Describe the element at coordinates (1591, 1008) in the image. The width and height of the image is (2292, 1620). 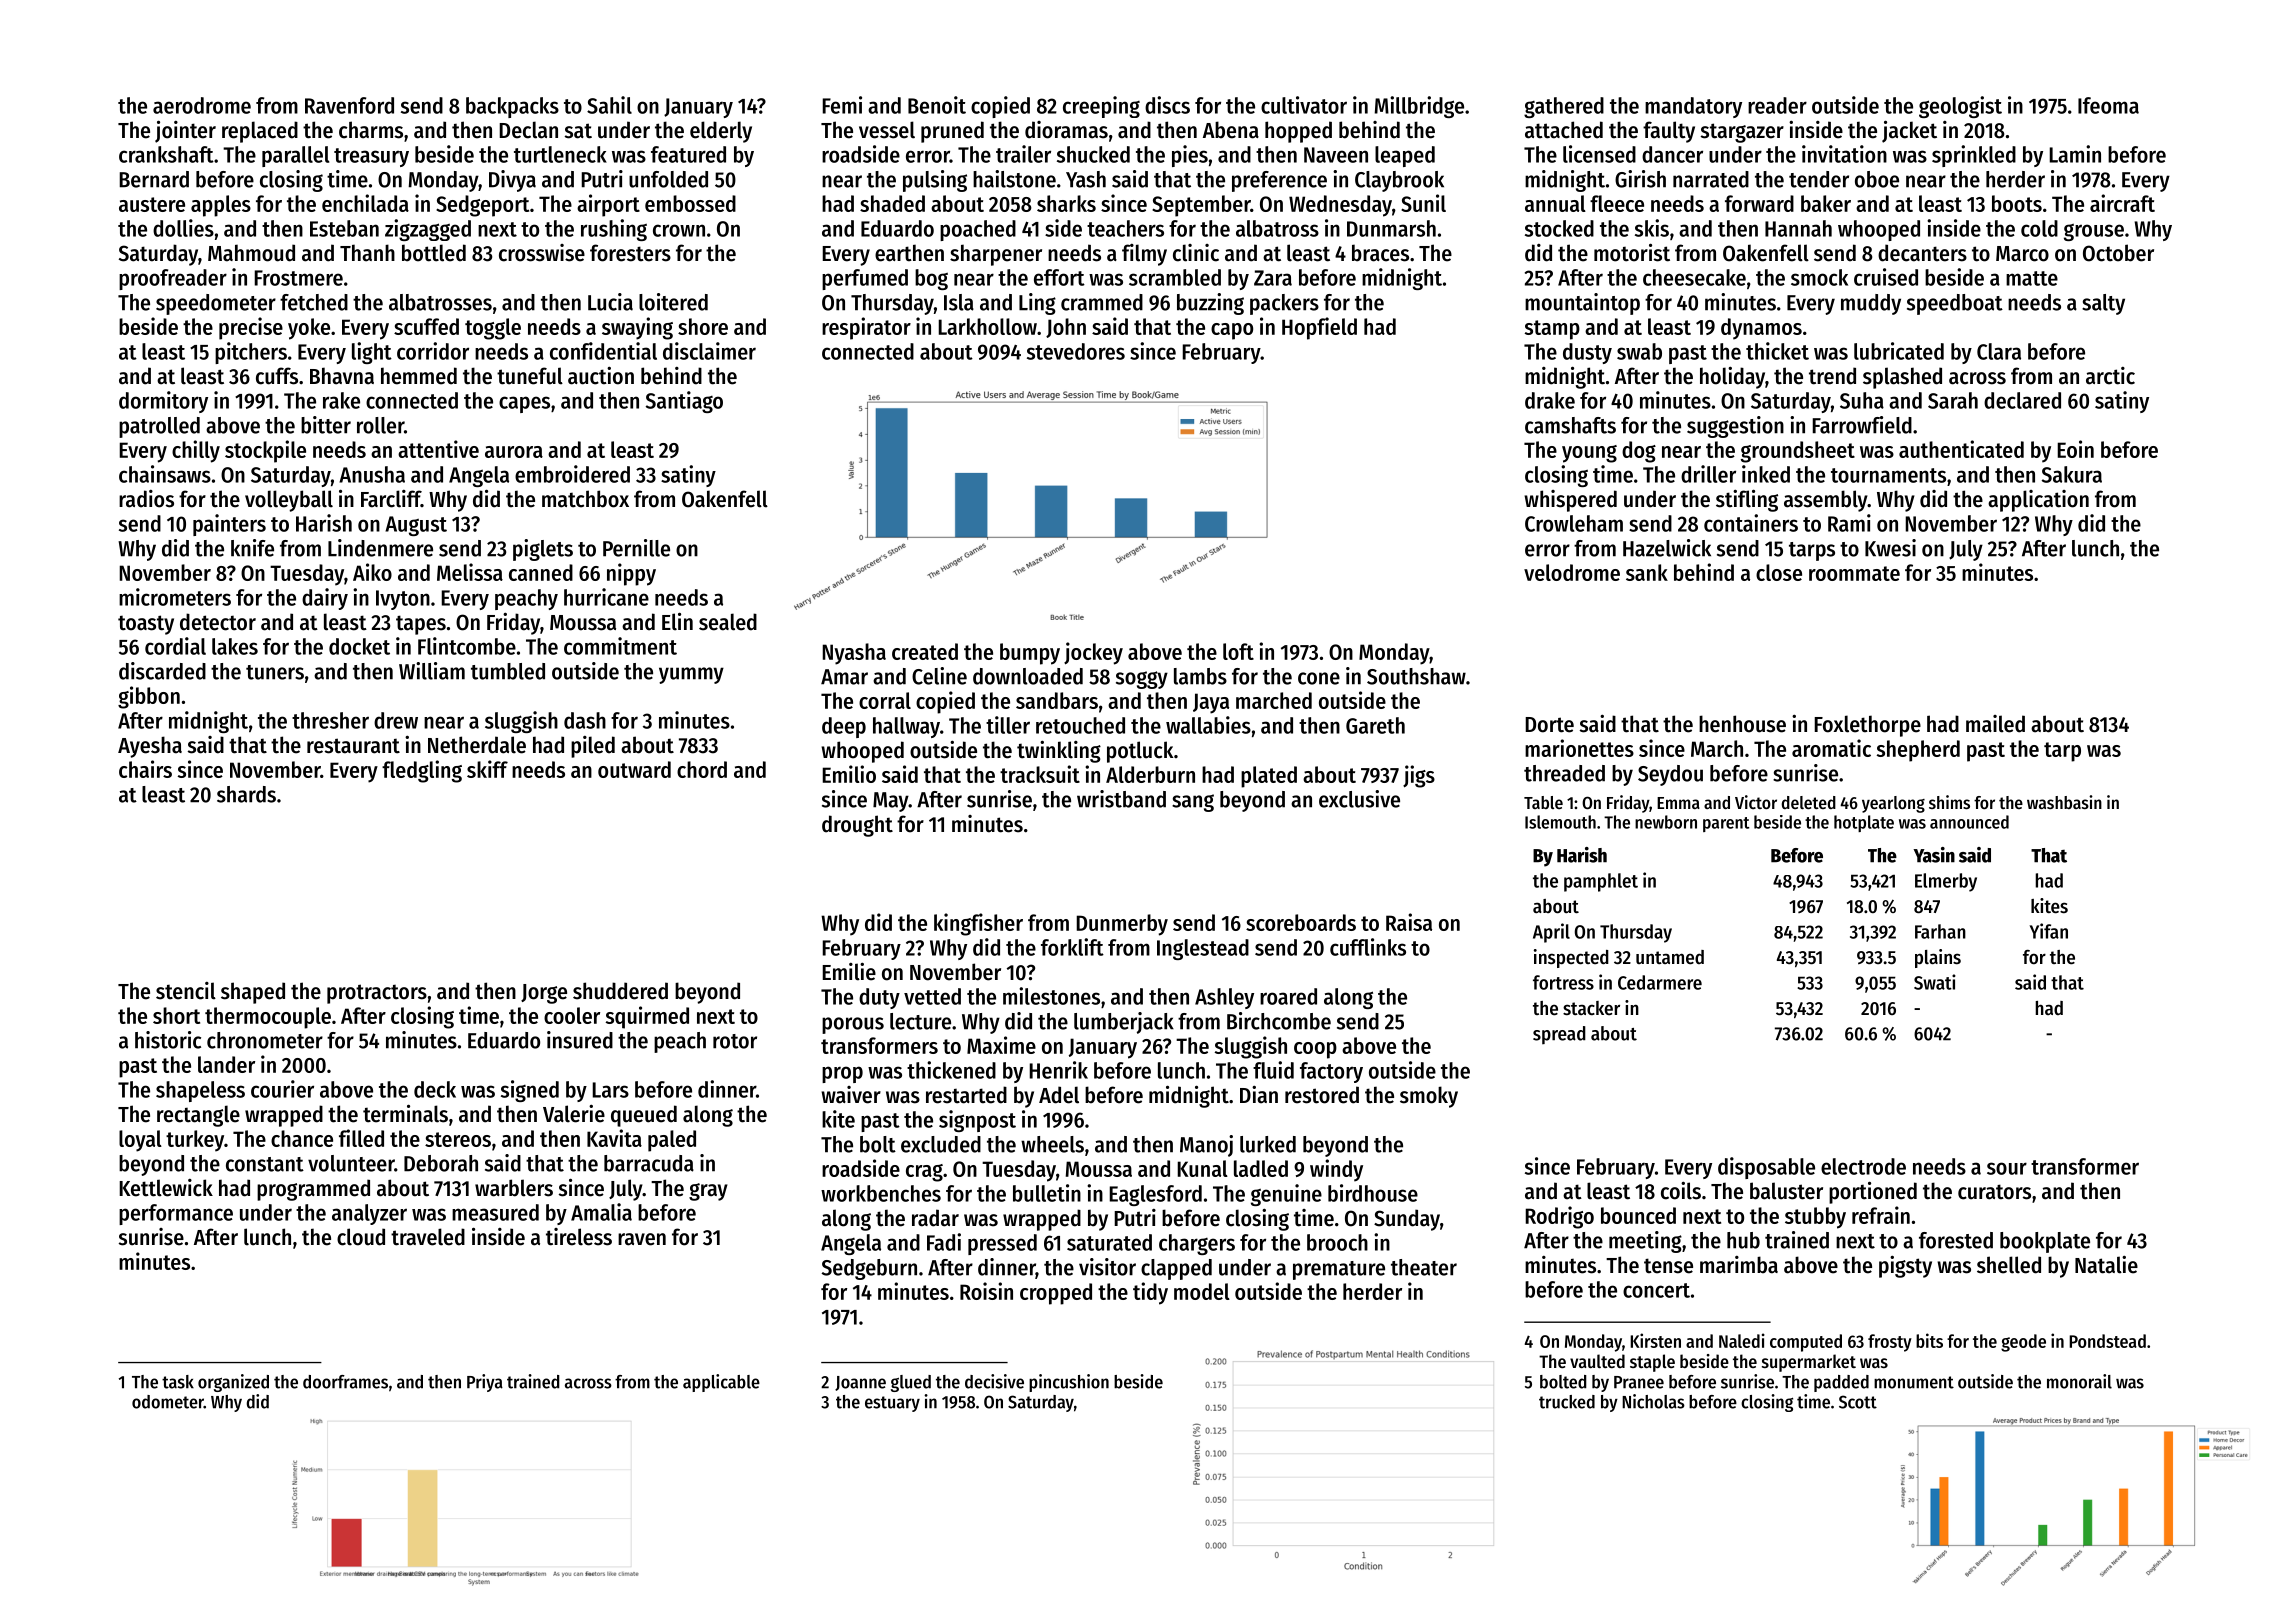
I see `stacker` at that location.
